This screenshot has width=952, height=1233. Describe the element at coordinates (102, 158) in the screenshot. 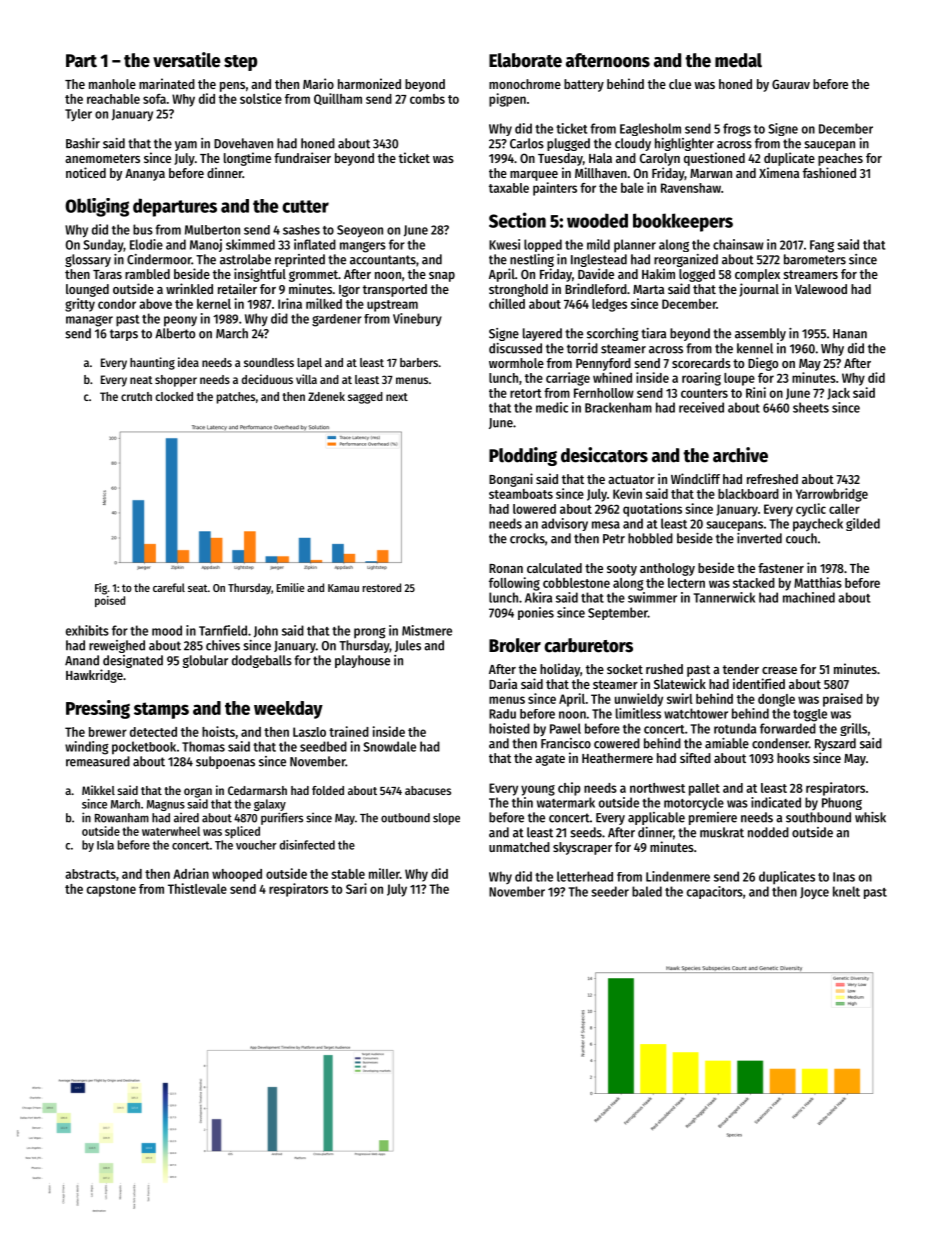

I see `anemometers` at that location.
